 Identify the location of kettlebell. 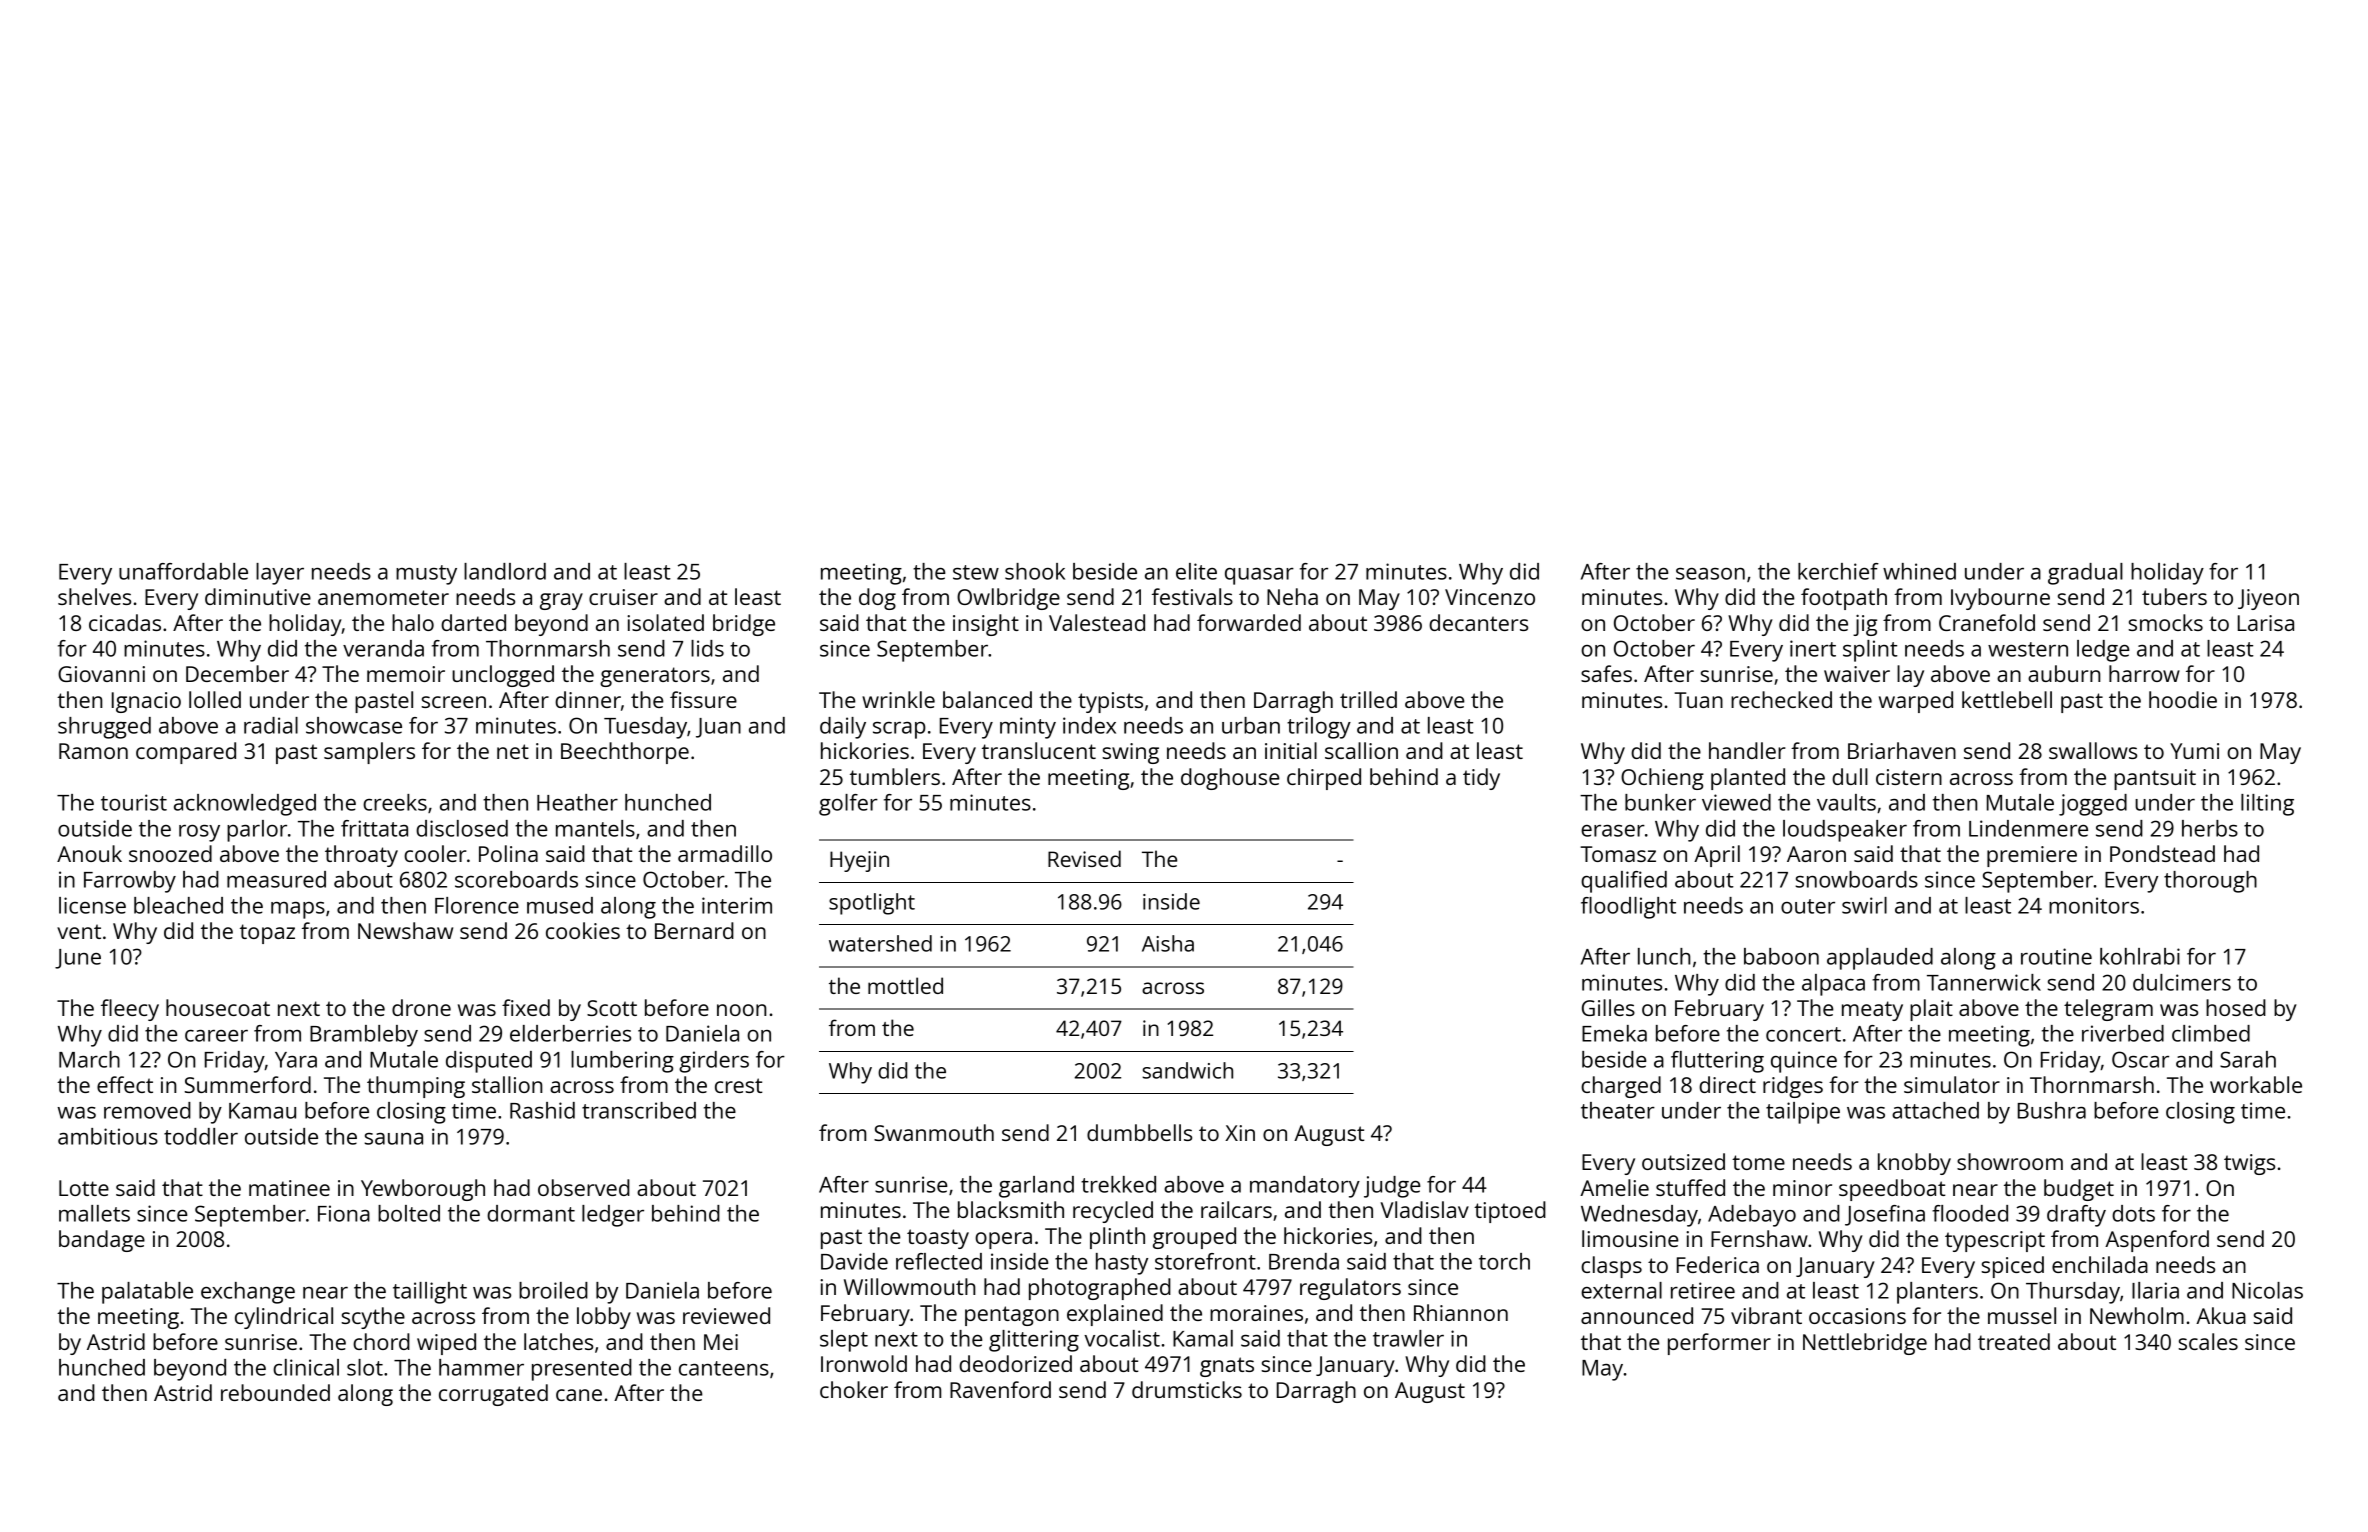
(2007, 699).
